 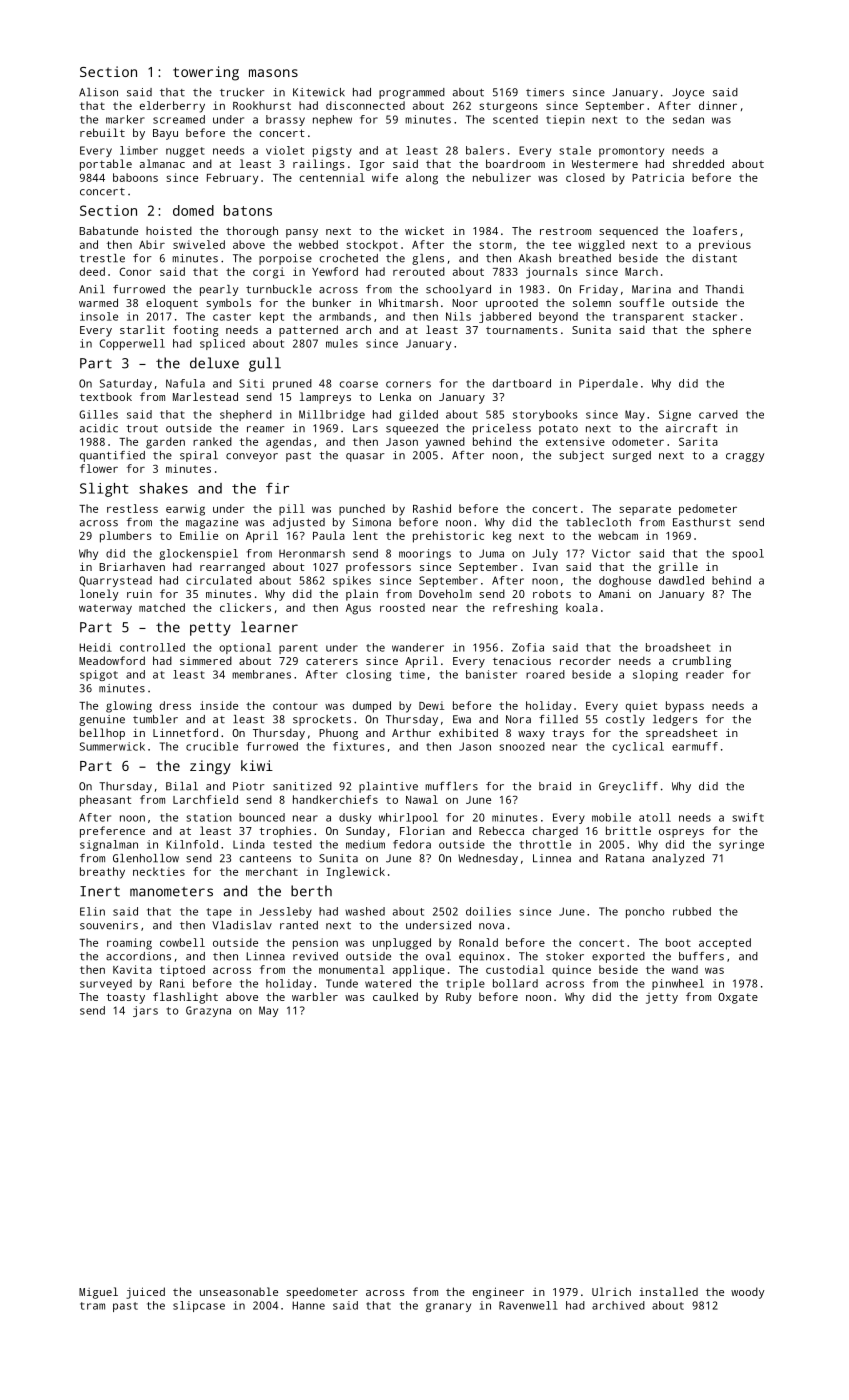 I want to click on Joyce, so click(x=688, y=93).
